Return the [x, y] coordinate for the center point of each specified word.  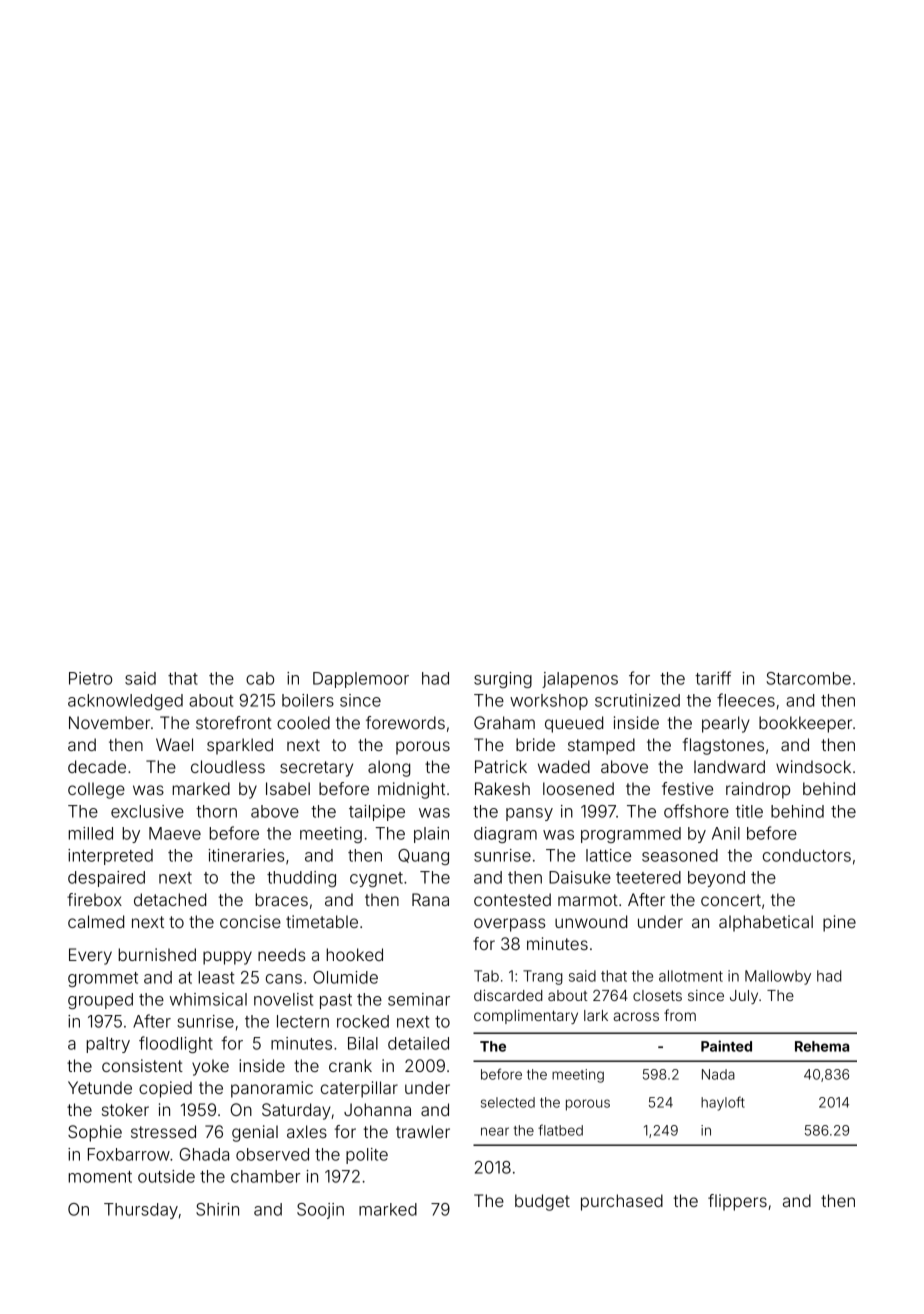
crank [350, 1065]
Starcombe [808, 678]
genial [255, 1133]
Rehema [822, 1046]
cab [260, 678]
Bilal [363, 1043]
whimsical [208, 999]
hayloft [723, 1103]
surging [503, 680]
